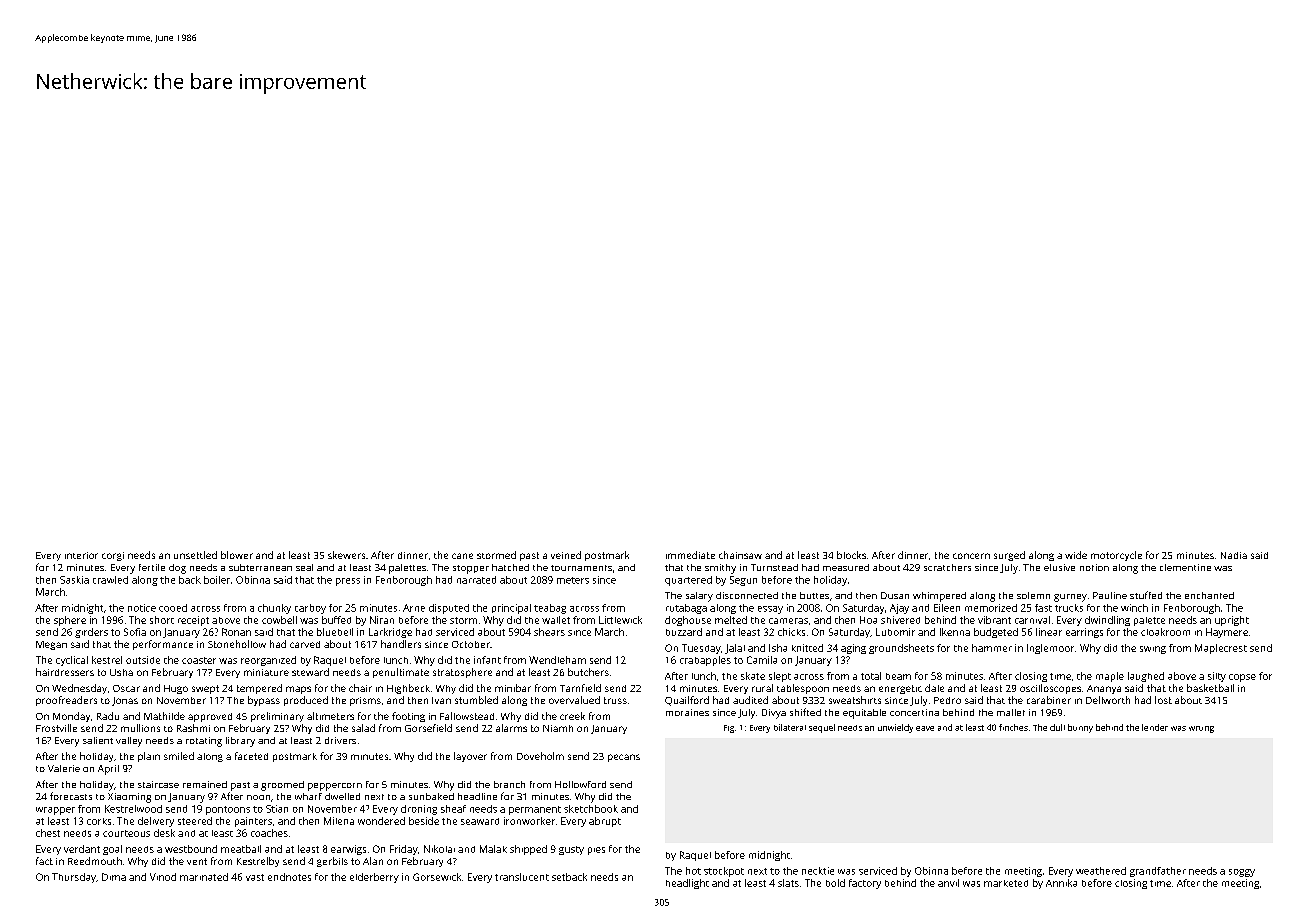 Image resolution: width=1308 pixels, height=924 pixels. Describe the element at coordinates (605, 822) in the screenshot. I see `abrupt` at that location.
